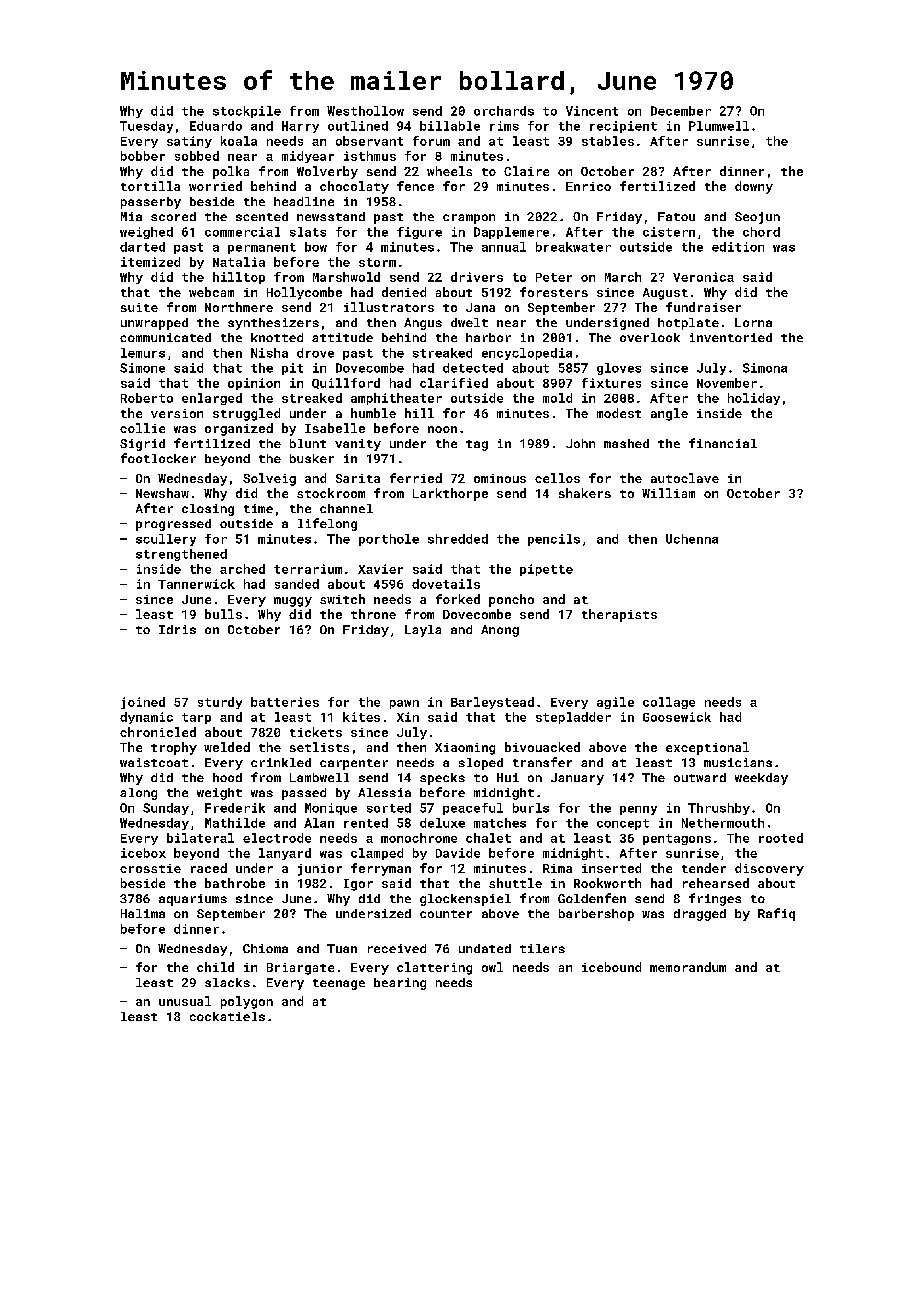  What do you see at coordinates (431, 141) in the screenshot?
I see `forum` at bounding box center [431, 141].
